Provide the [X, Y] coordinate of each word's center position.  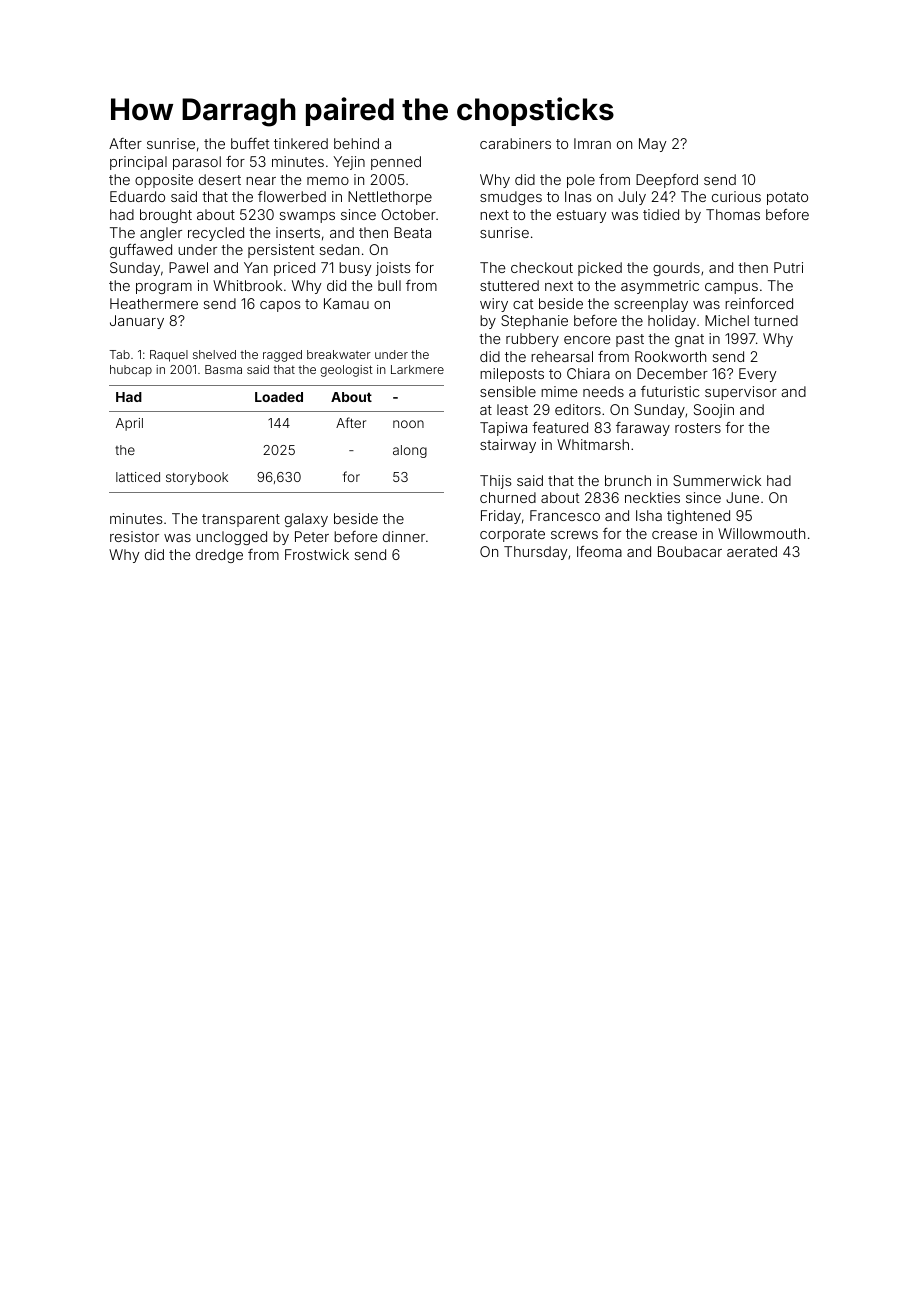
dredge [219, 556]
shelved [214, 354]
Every [757, 375]
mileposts [512, 375]
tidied [661, 214]
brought [166, 216]
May [652, 145]
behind [356, 143]
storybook [197, 478]
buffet [250, 143]
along [410, 451]
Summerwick [717, 480]
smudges [511, 198]
